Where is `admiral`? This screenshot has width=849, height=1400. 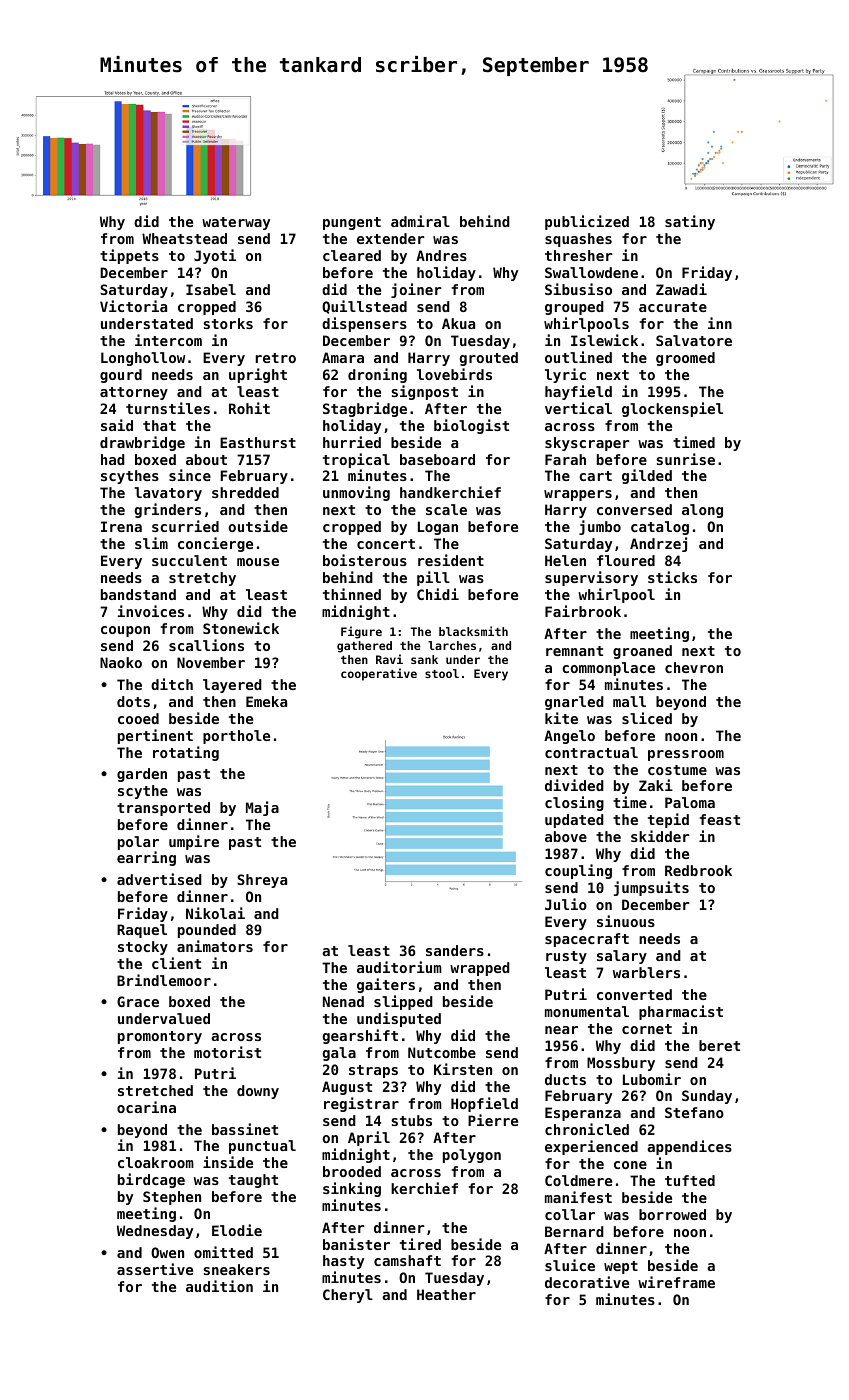
admiral is located at coordinates (420, 221).
